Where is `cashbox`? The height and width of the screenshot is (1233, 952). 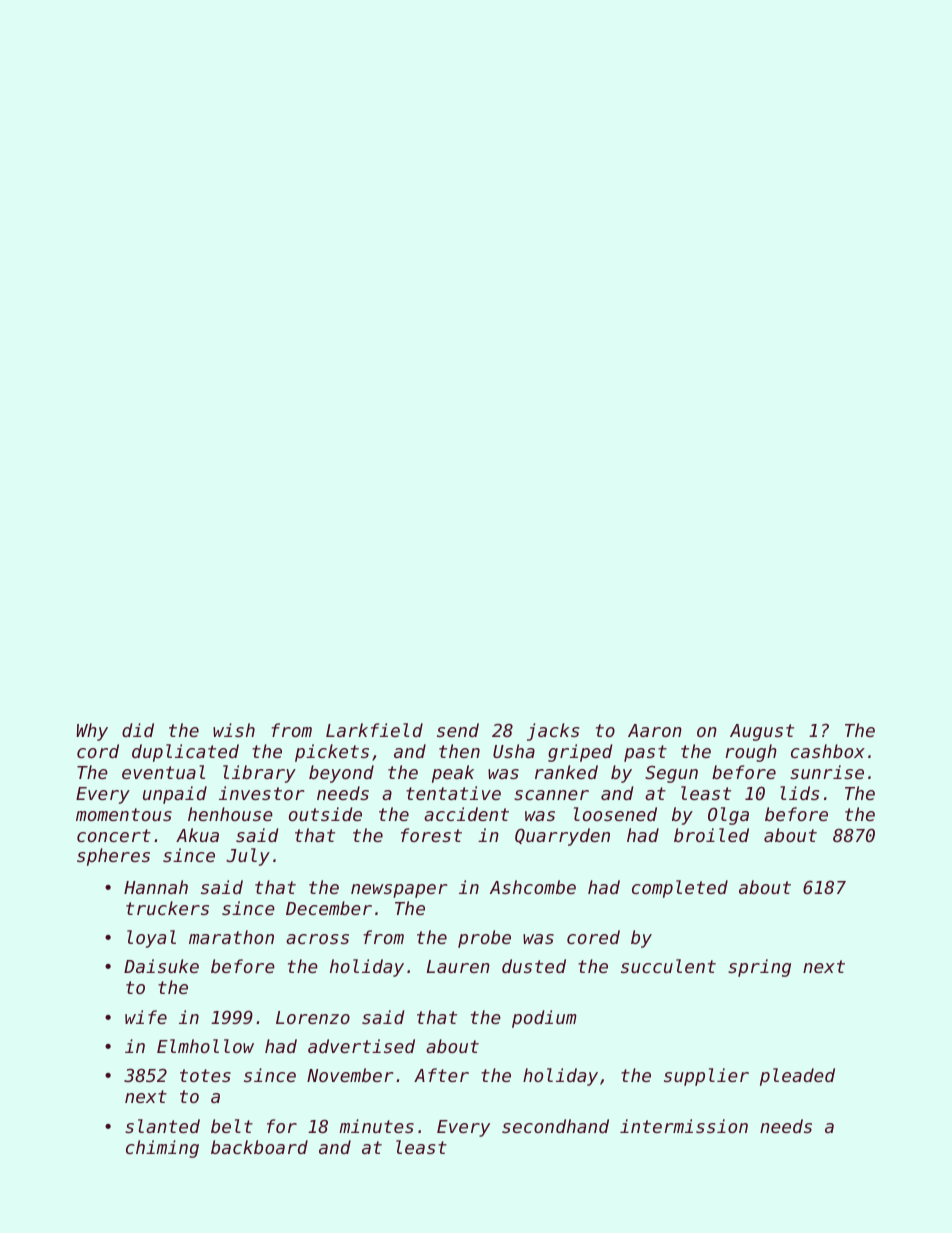 cashbox is located at coordinates (828, 751).
